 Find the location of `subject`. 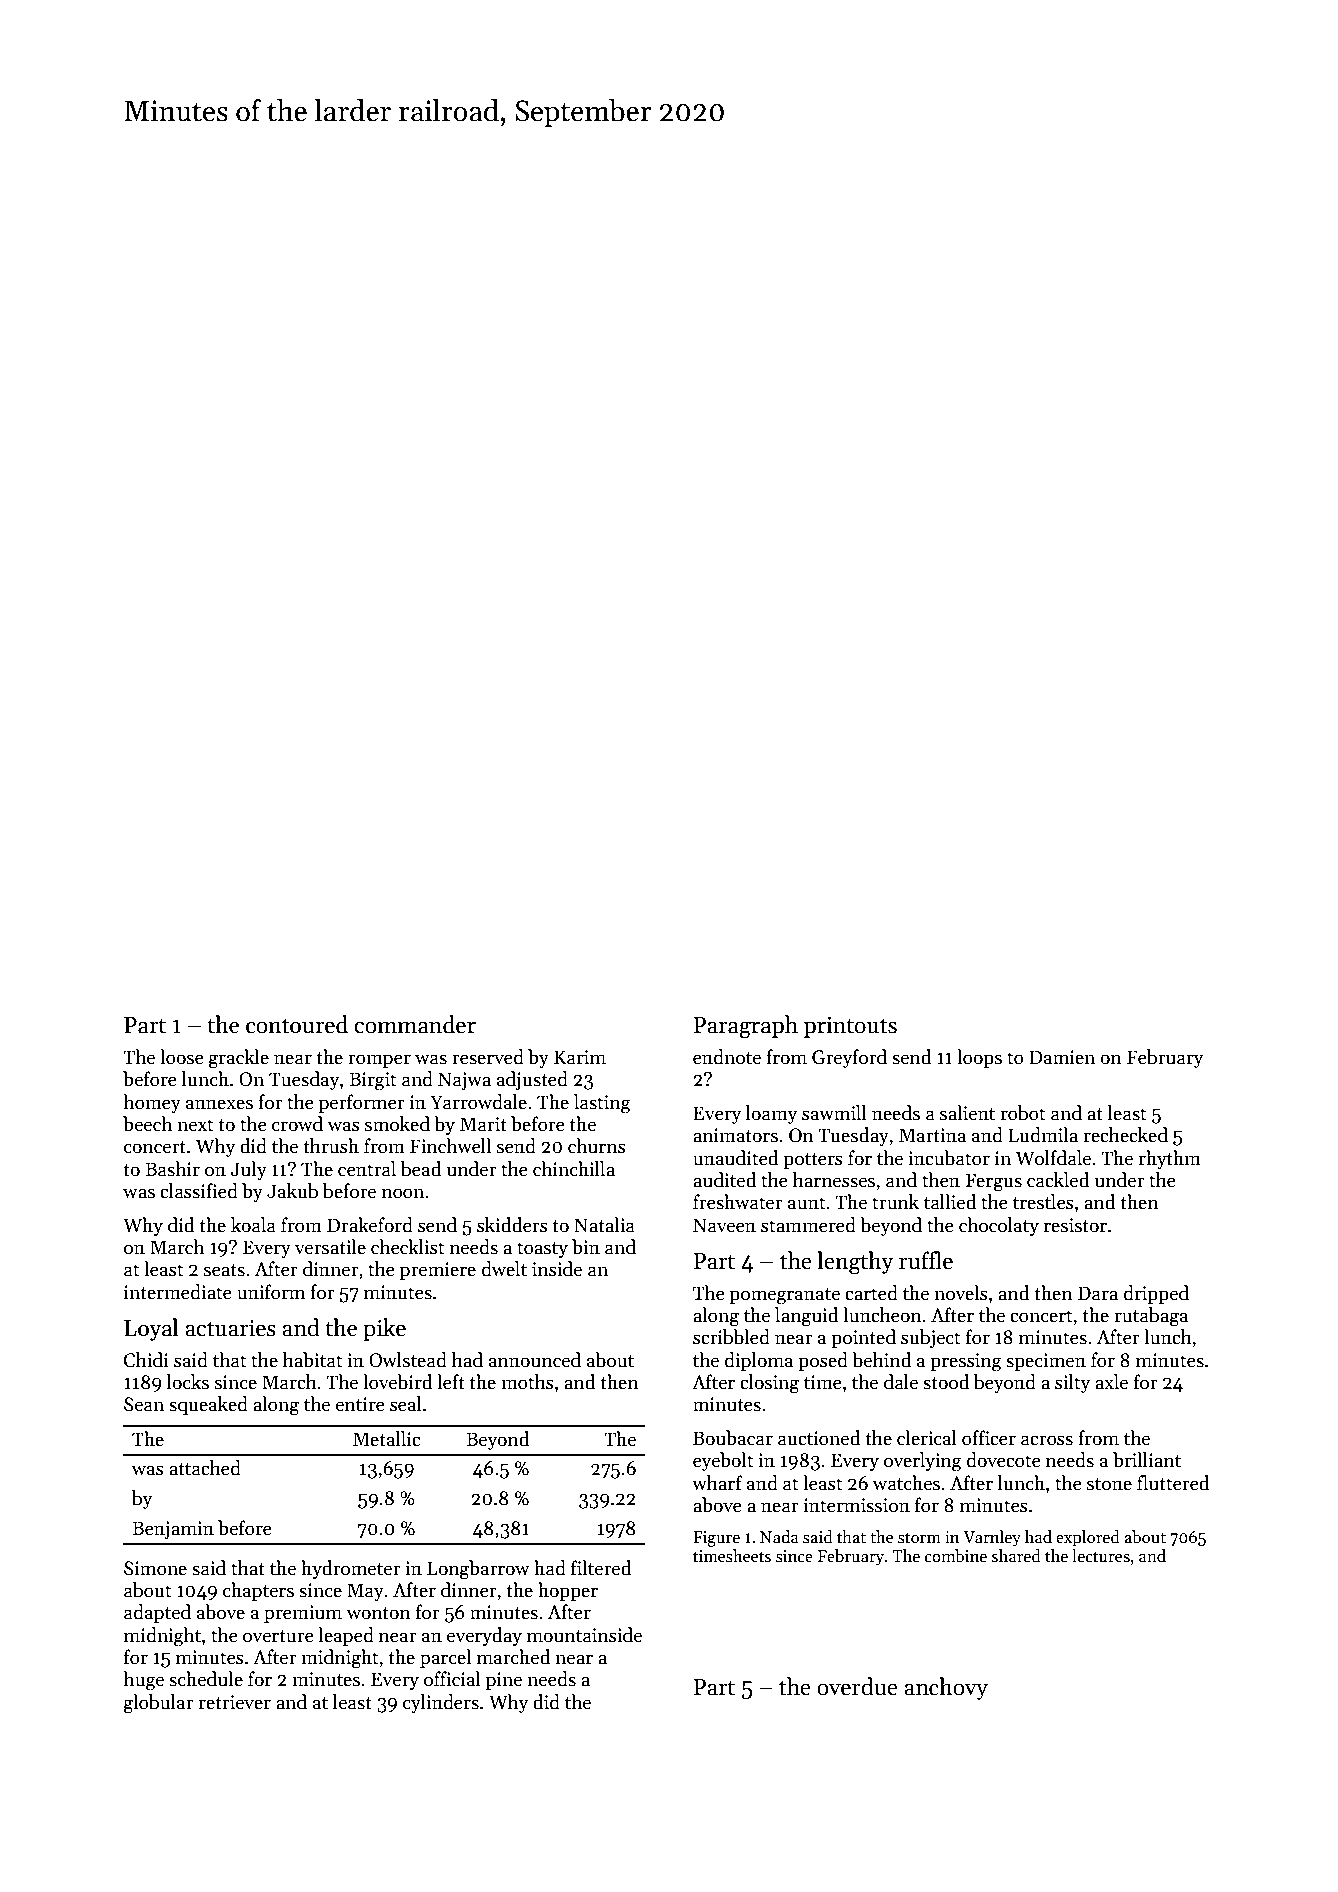

subject is located at coordinates (930, 1338).
